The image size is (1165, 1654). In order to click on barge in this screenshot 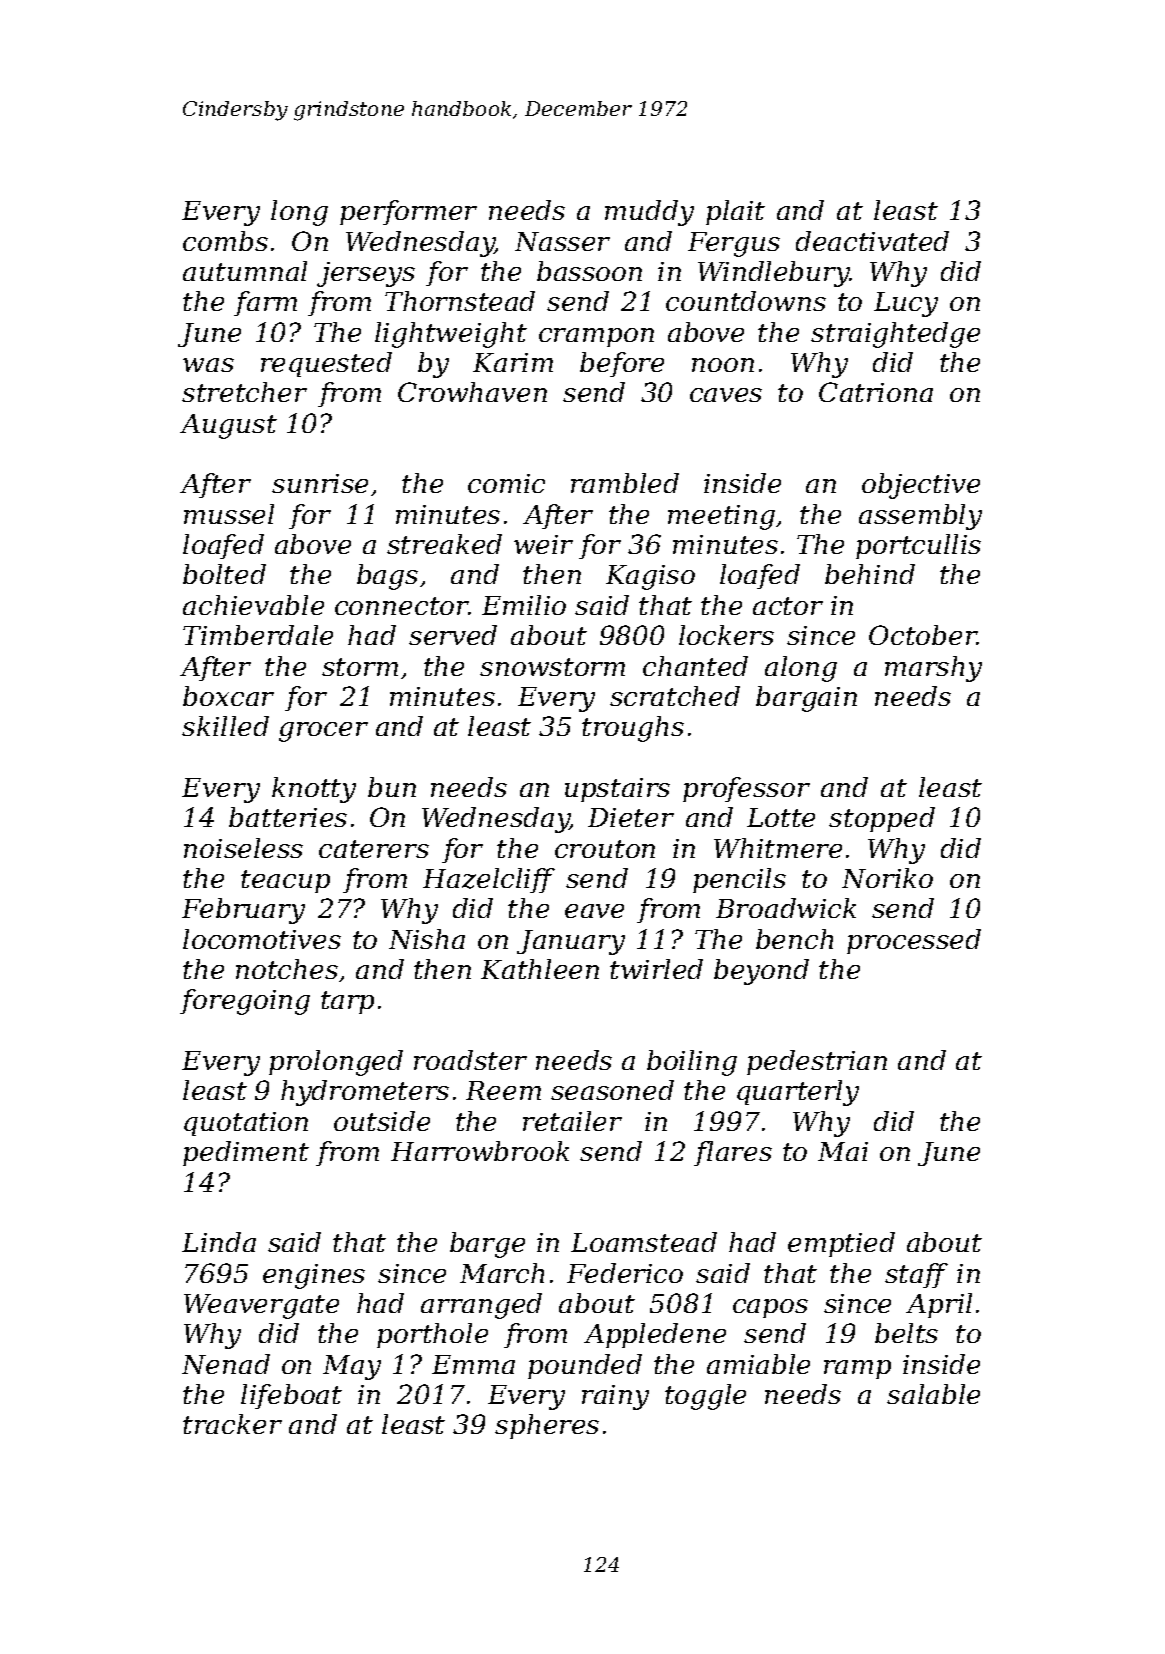, I will do `click(487, 1245)`.
